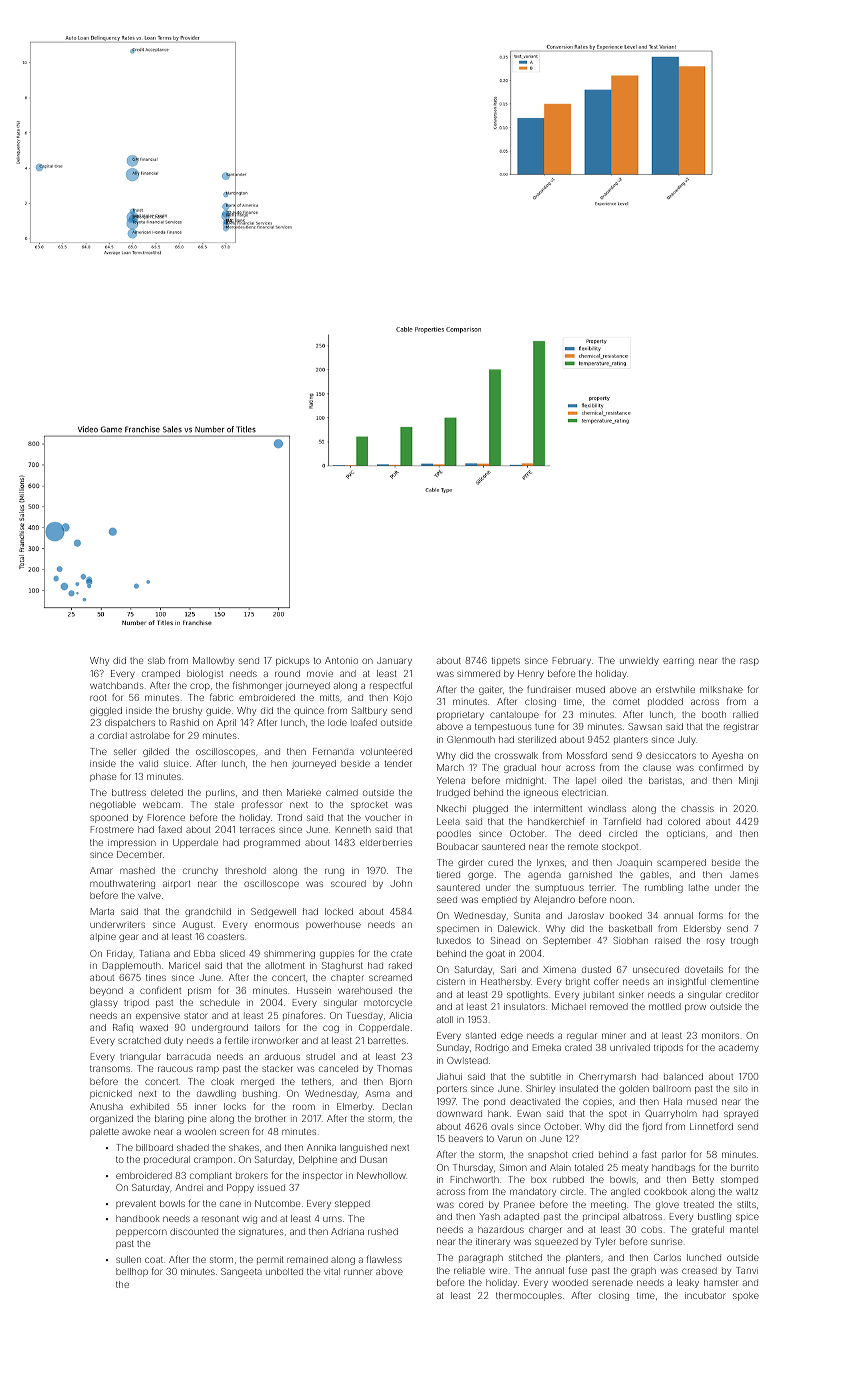 The height and width of the image is (1400, 849). What do you see at coordinates (293, 661) in the image?
I see `pickups` at bounding box center [293, 661].
